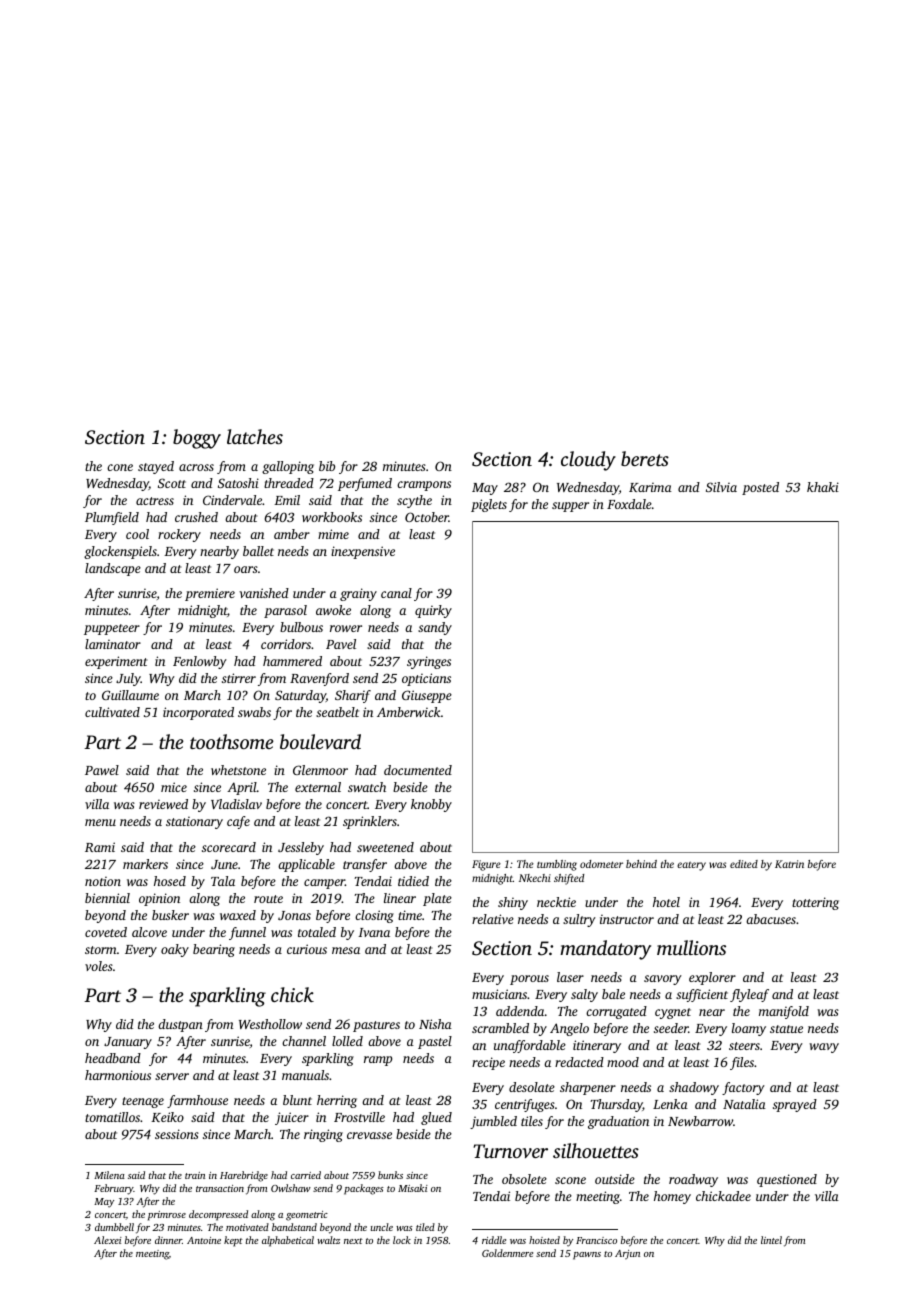  Describe the element at coordinates (823, 487) in the page. I see `khaki` at that location.
